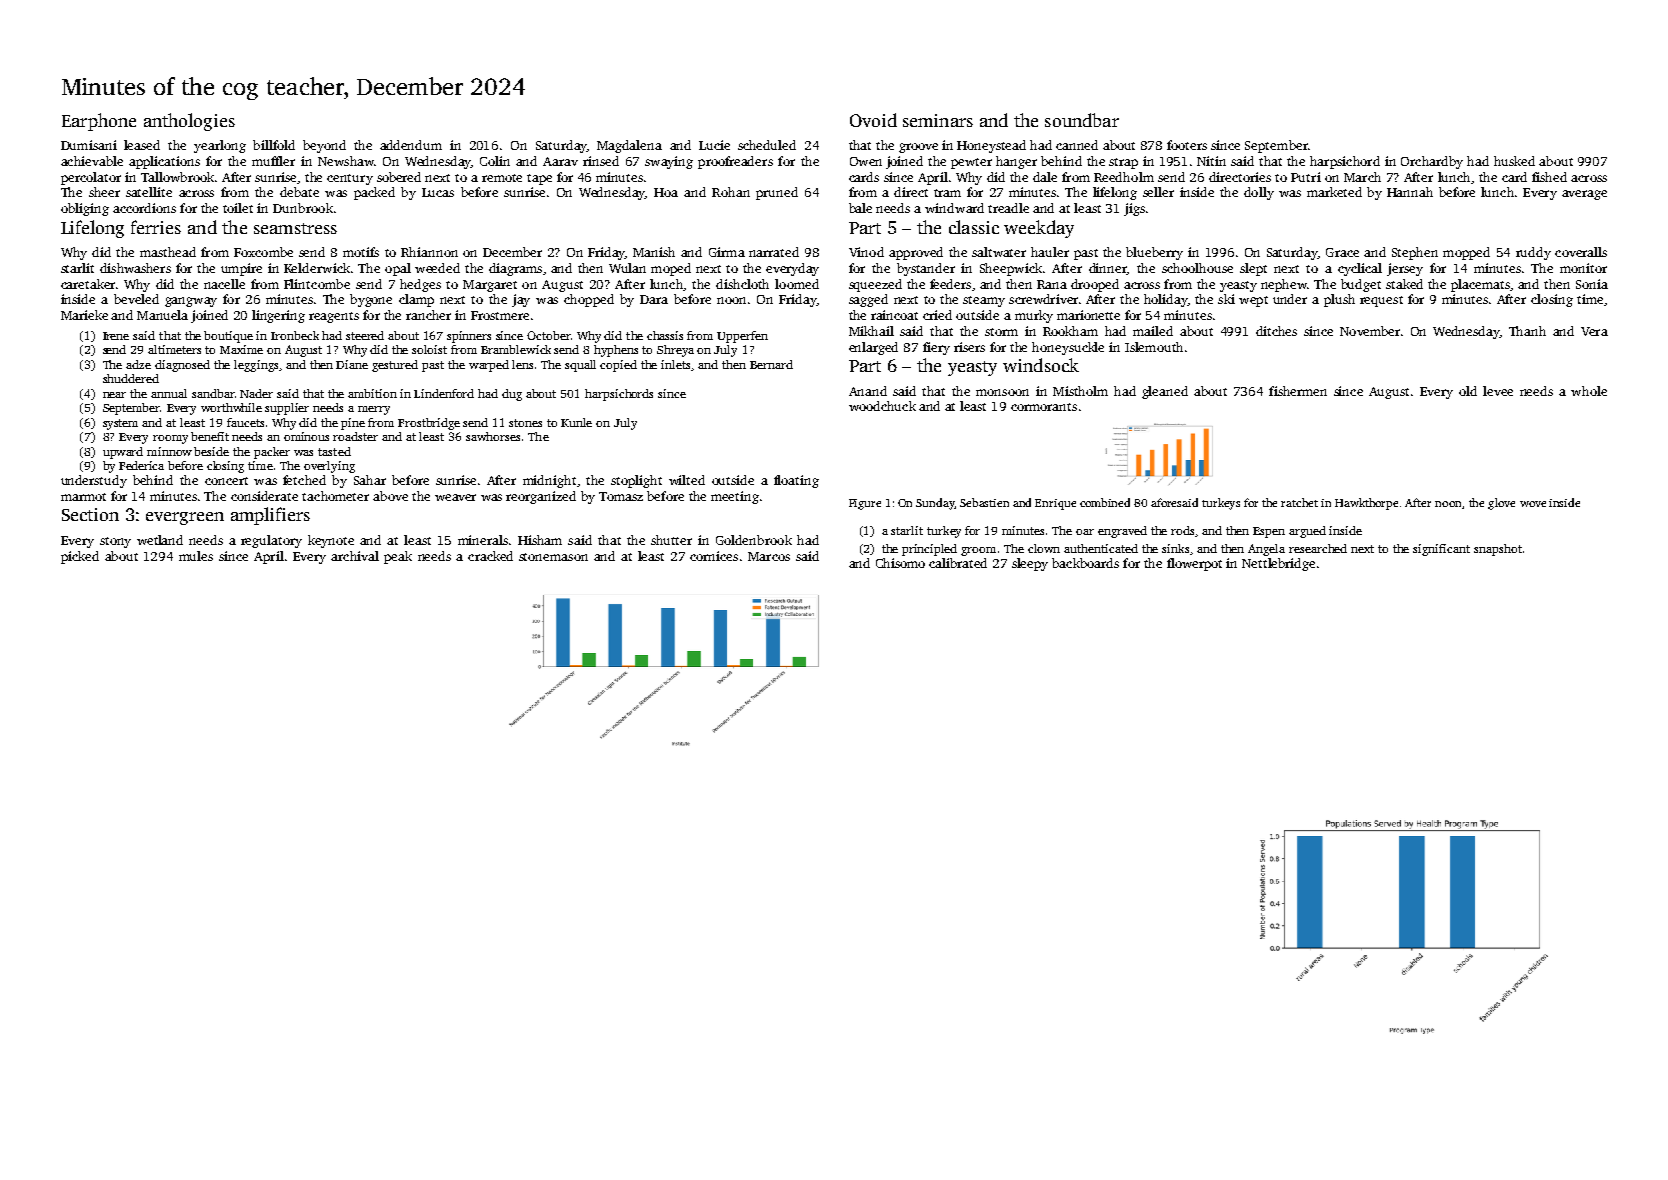 This page has width=1668, height=1180. Describe the element at coordinates (1253, 301) in the page. I see `wept` at that location.
